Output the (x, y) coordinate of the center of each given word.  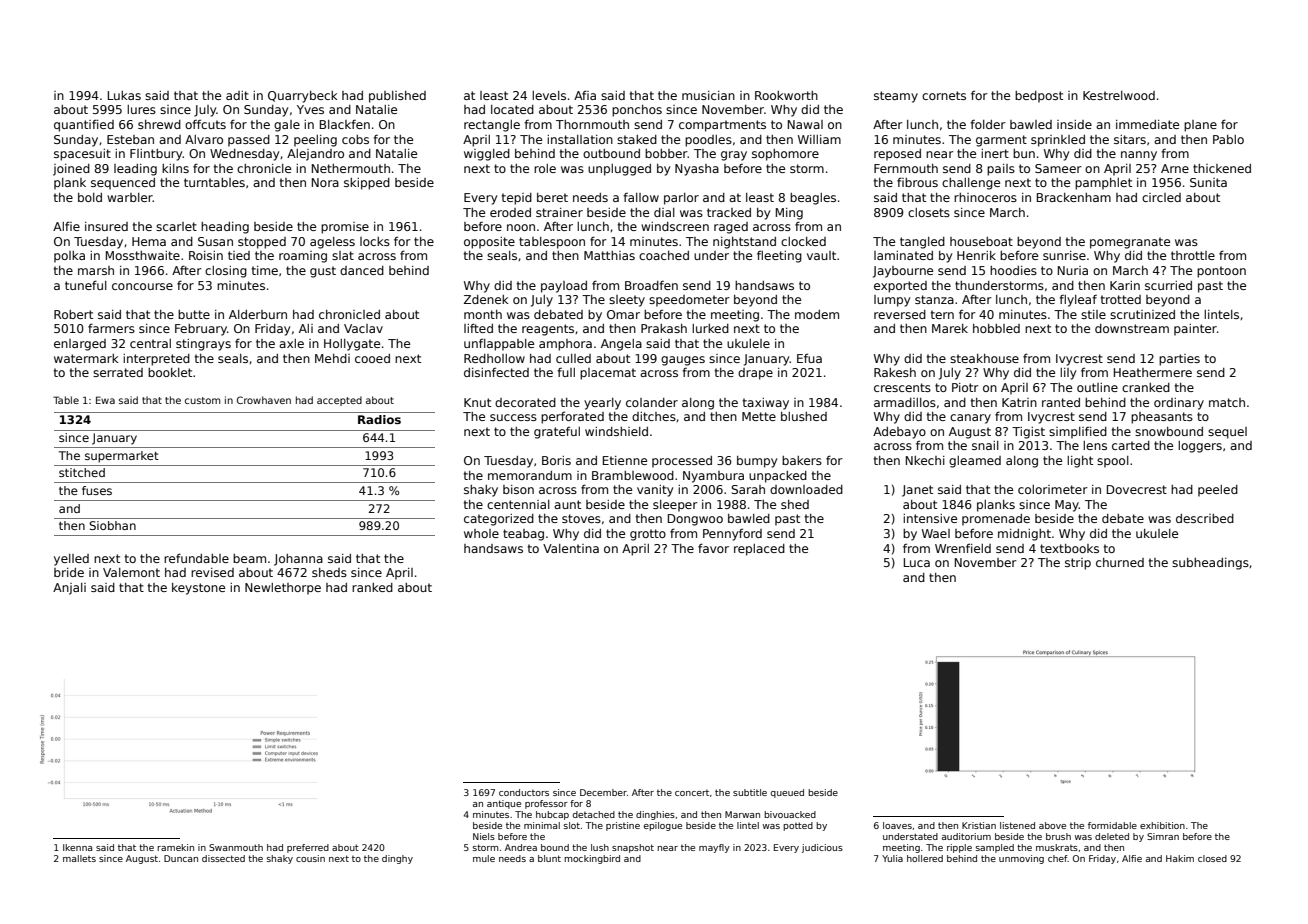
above (1052, 825)
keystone (198, 589)
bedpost (1039, 97)
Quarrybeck (303, 97)
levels (549, 95)
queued (787, 793)
